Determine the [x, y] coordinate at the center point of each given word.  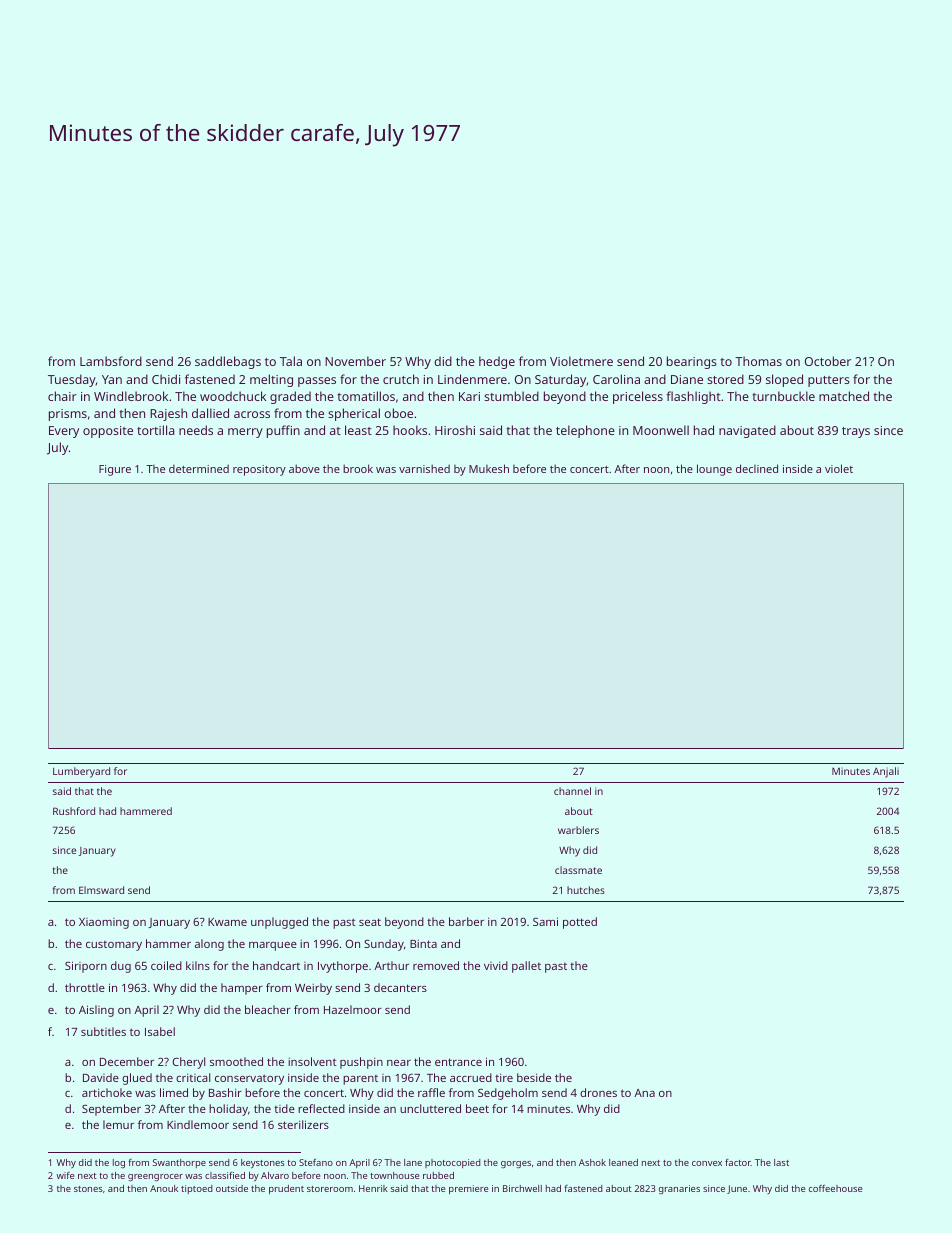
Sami [545, 921]
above [304, 468]
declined [757, 468]
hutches [586, 890]
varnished [424, 468]
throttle [85, 987]
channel [572, 791]
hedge [497, 362]
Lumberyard [81, 772]
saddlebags [228, 362]
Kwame [227, 922]
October [828, 361]
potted [580, 923]
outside [232, 1188]
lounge [714, 470]
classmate [578, 870]
